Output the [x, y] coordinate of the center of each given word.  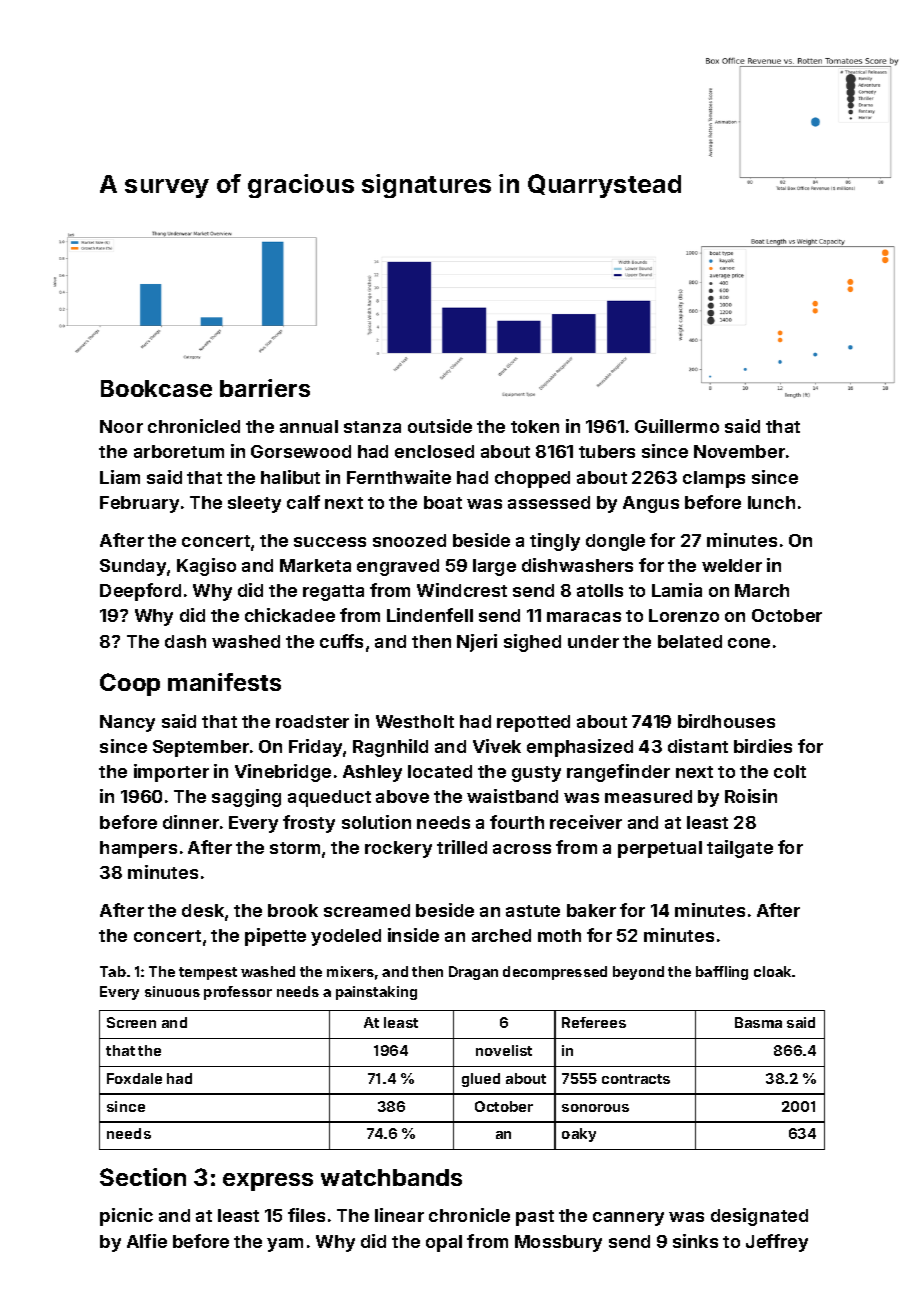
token [535, 426]
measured [648, 796]
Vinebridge [283, 773]
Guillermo [677, 426]
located [440, 771]
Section [143, 1177]
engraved [398, 567]
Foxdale [134, 1078]
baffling [722, 973]
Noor [121, 426]
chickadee [290, 615]
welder [732, 565]
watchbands [391, 1177]
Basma [758, 1022]
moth [559, 935]
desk [203, 910]
